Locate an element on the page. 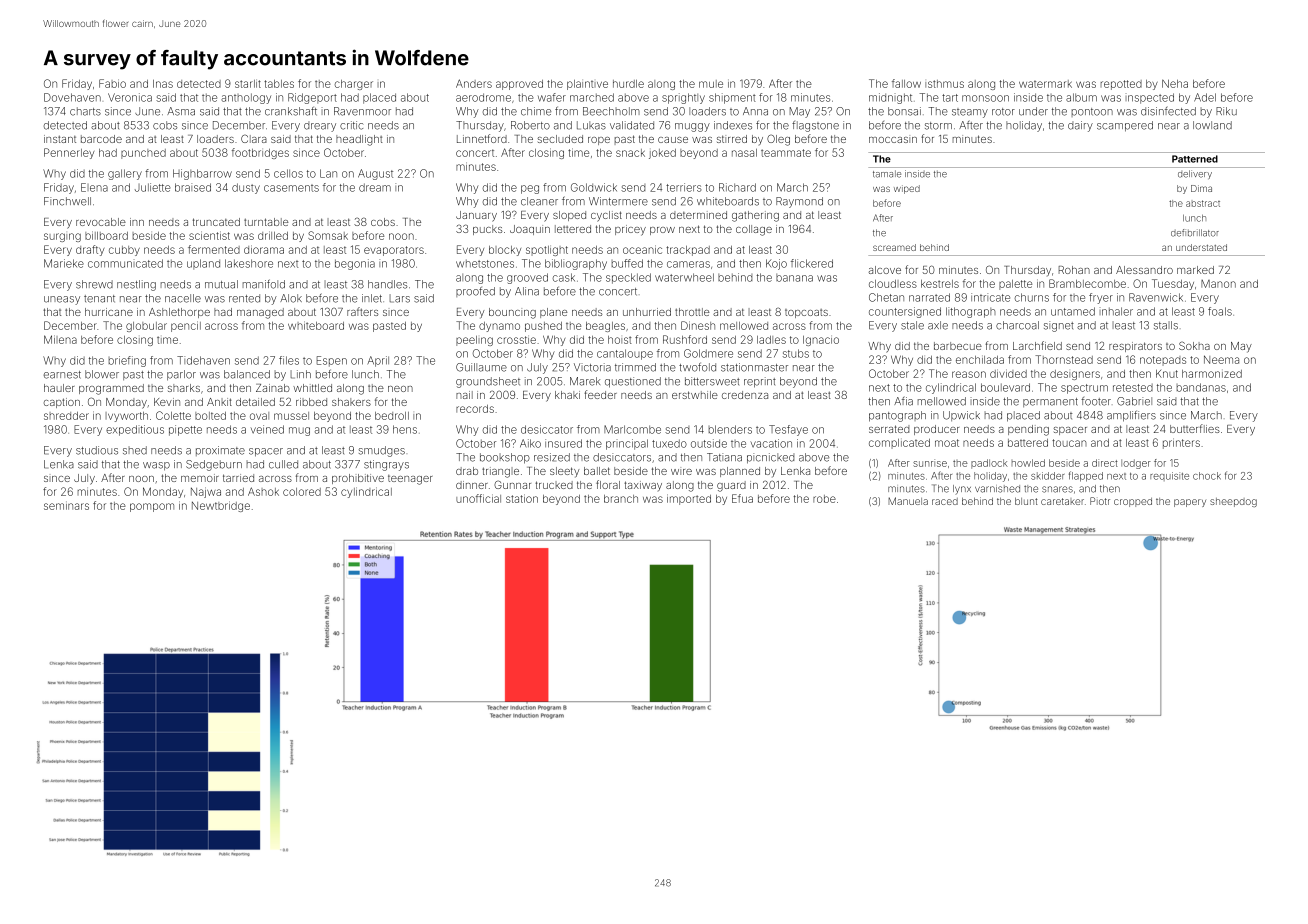  abstract is located at coordinates (1203, 203).
